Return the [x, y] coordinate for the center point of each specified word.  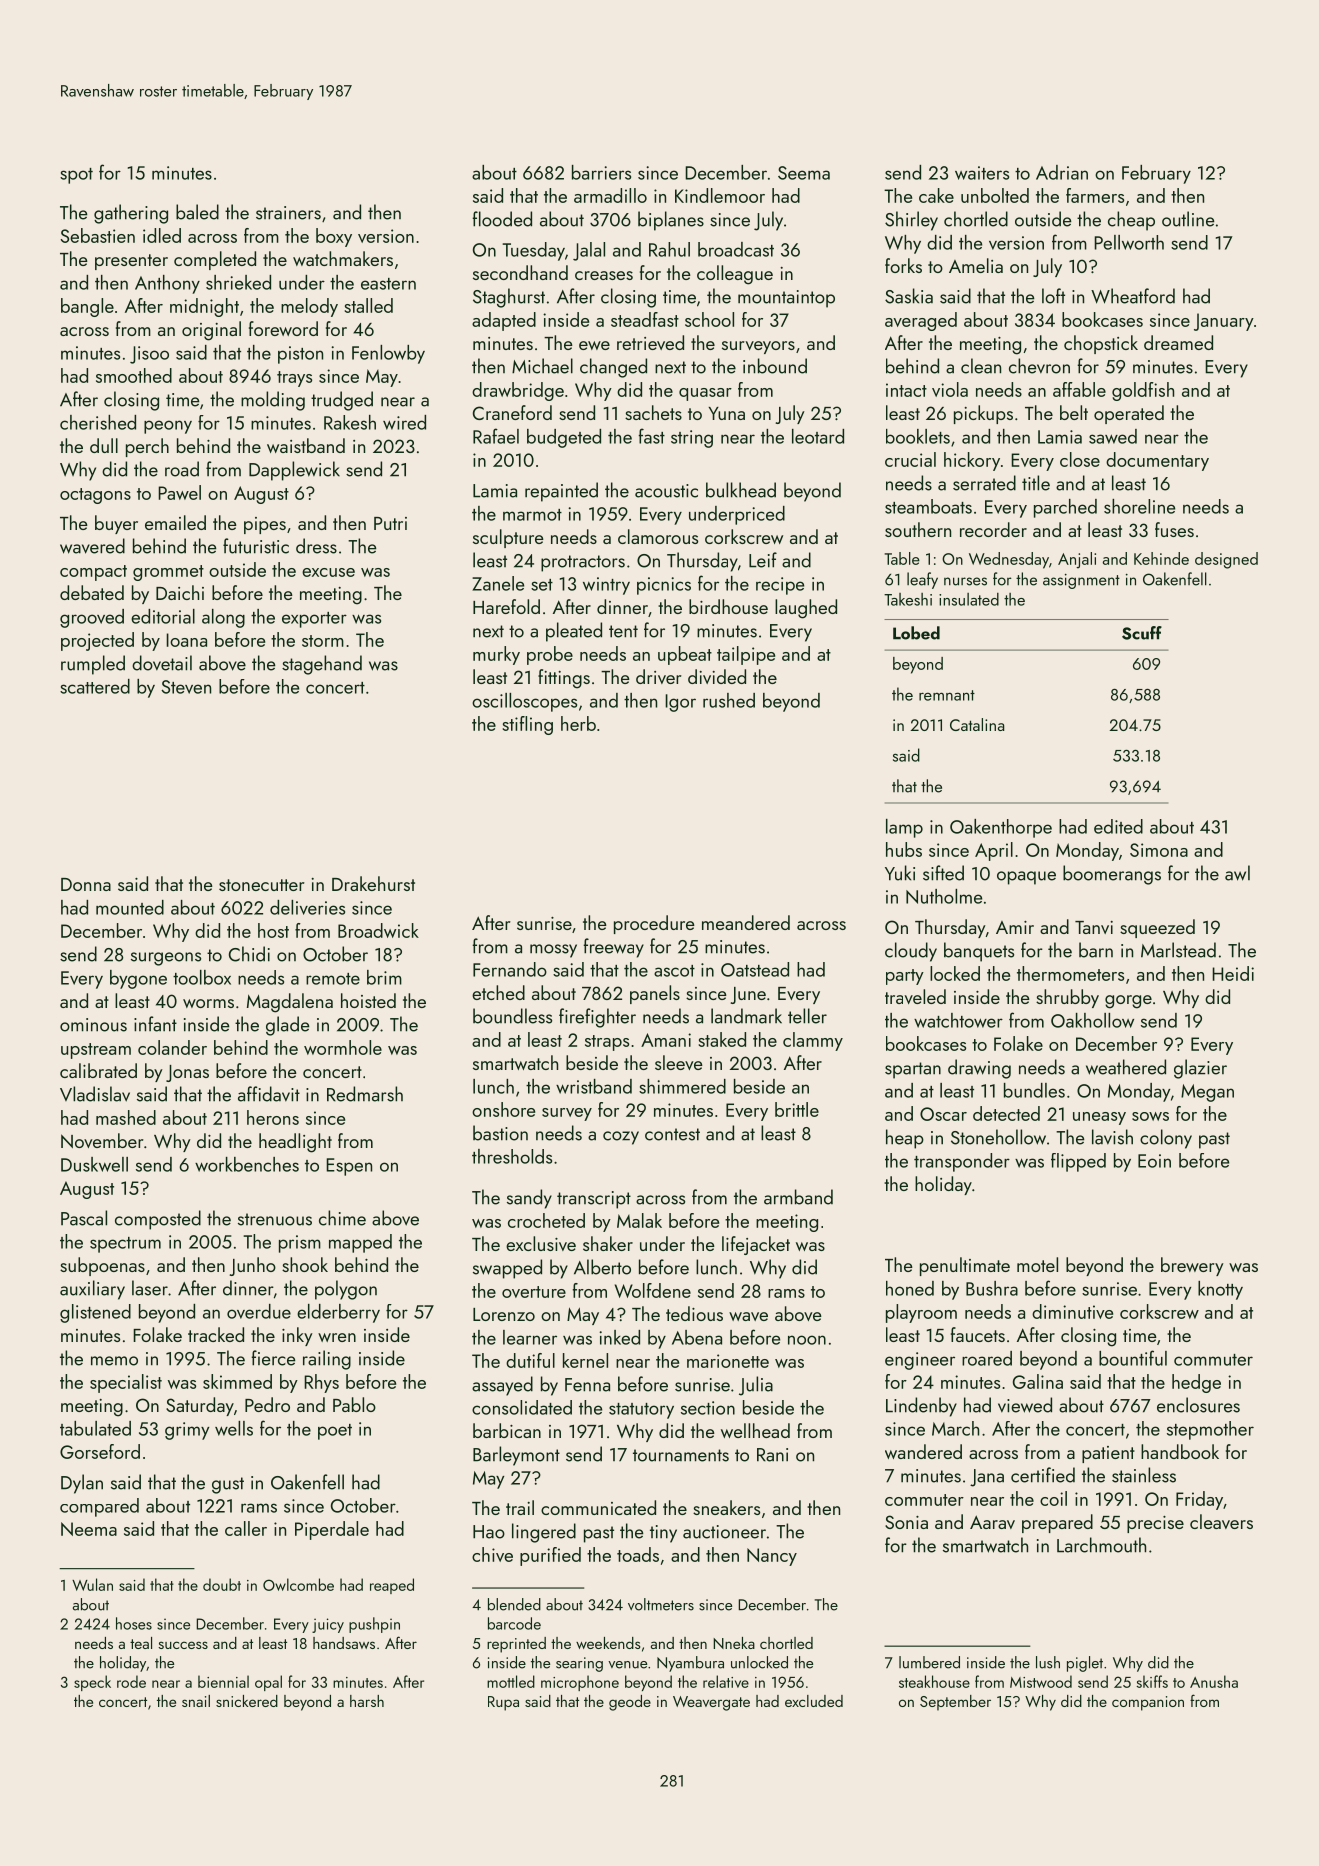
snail [196, 1701]
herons [273, 1117]
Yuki [900, 873]
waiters [982, 173]
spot [76, 176]
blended [514, 1604]
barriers [601, 172]
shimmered [682, 1086]
